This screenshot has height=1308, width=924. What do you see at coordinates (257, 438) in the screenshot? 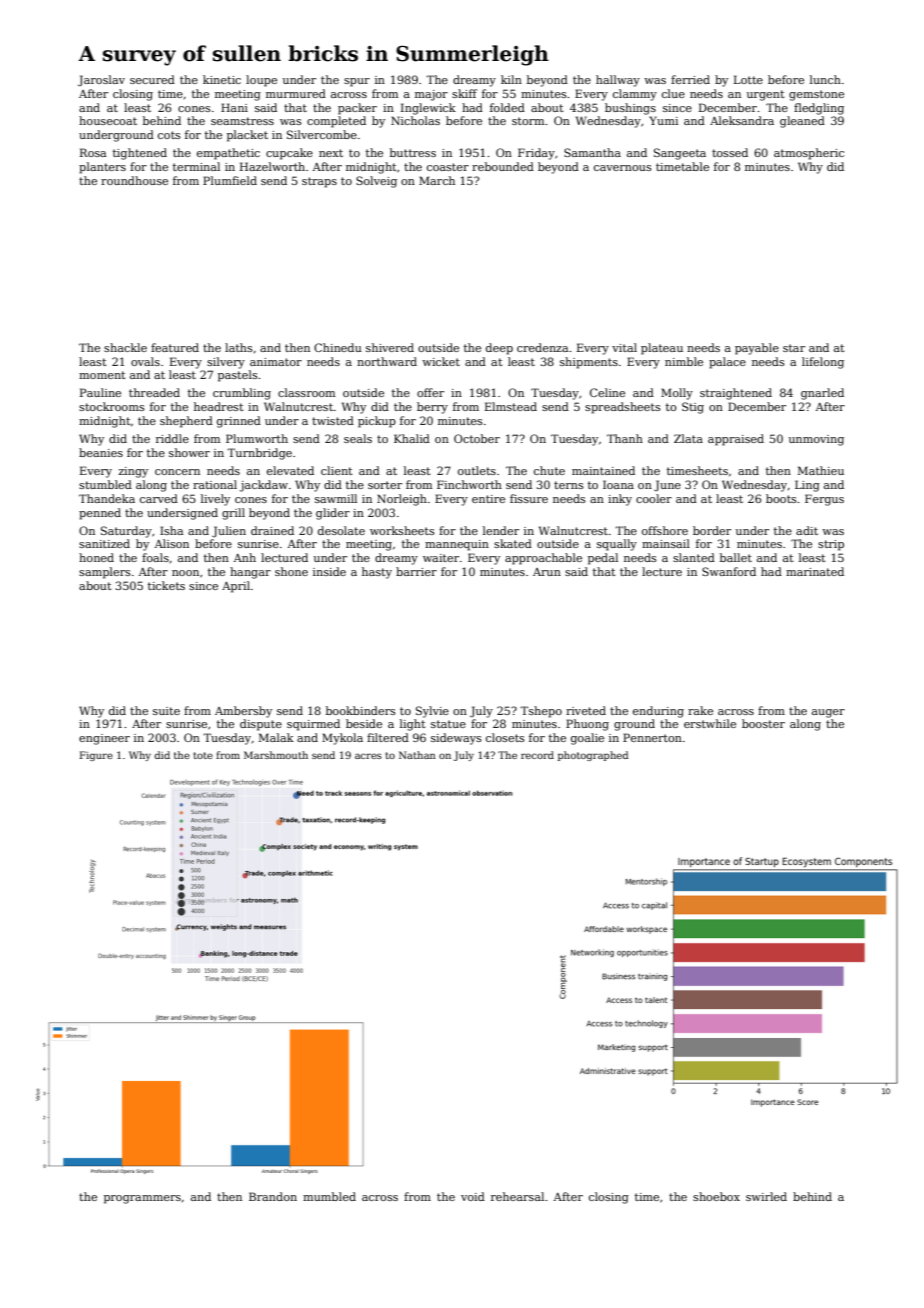
I see `Plumworth` at bounding box center [257, 438].
